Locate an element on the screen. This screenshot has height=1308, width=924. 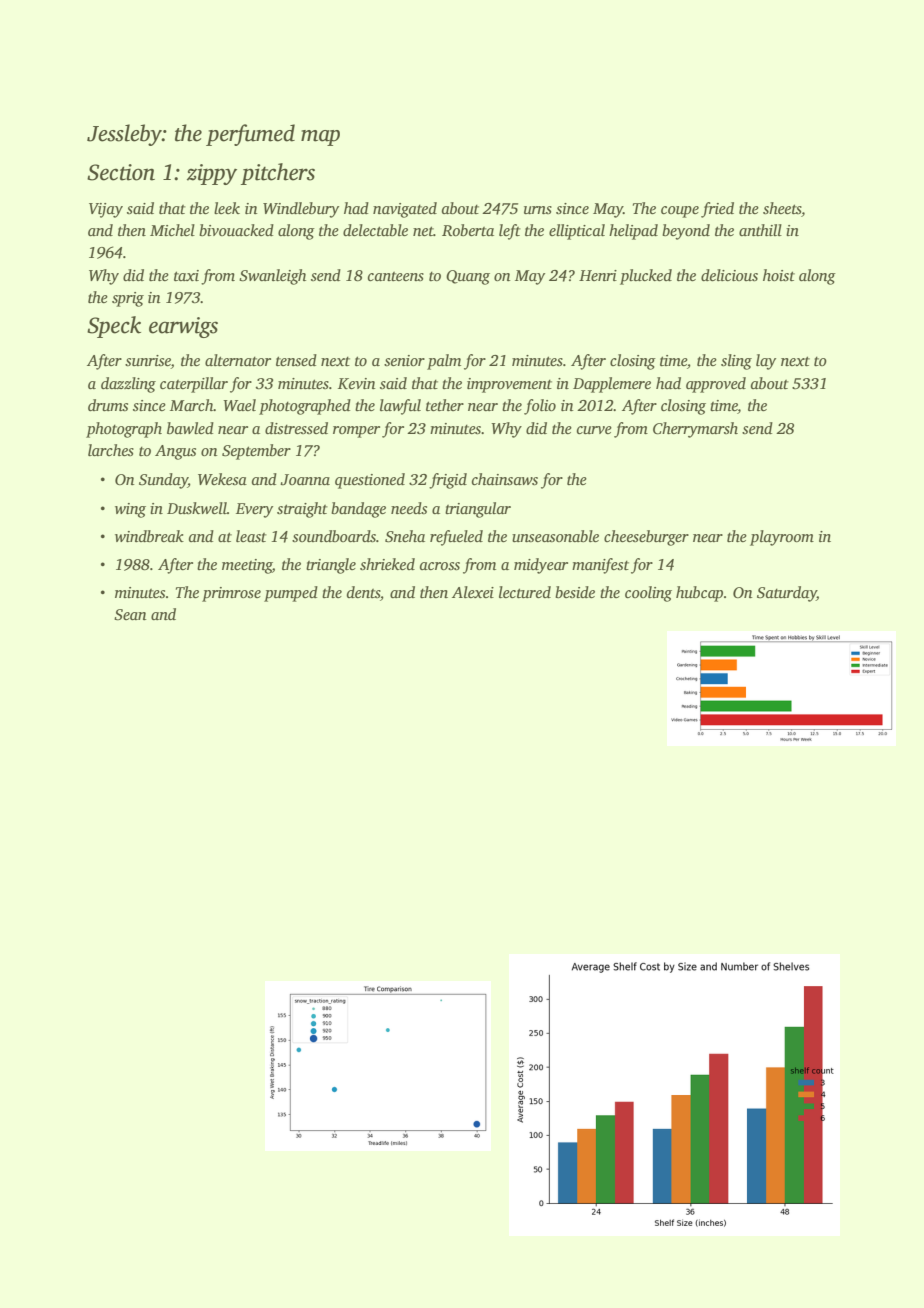
tether is located at coordinates (445, 405).
